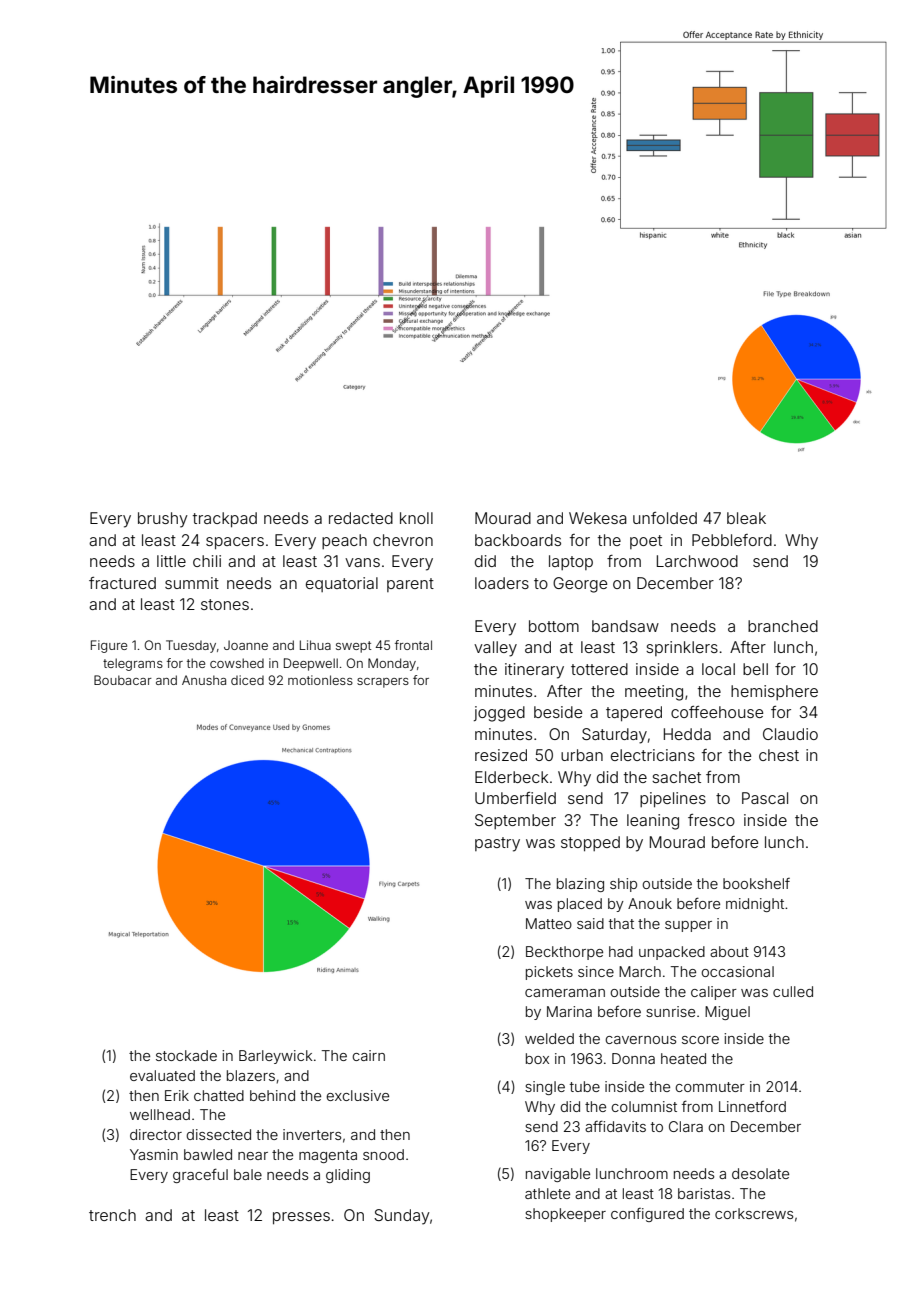  Describe the element at coordinates (746, 518) in the screenshot. I see `bleak` at that location.
